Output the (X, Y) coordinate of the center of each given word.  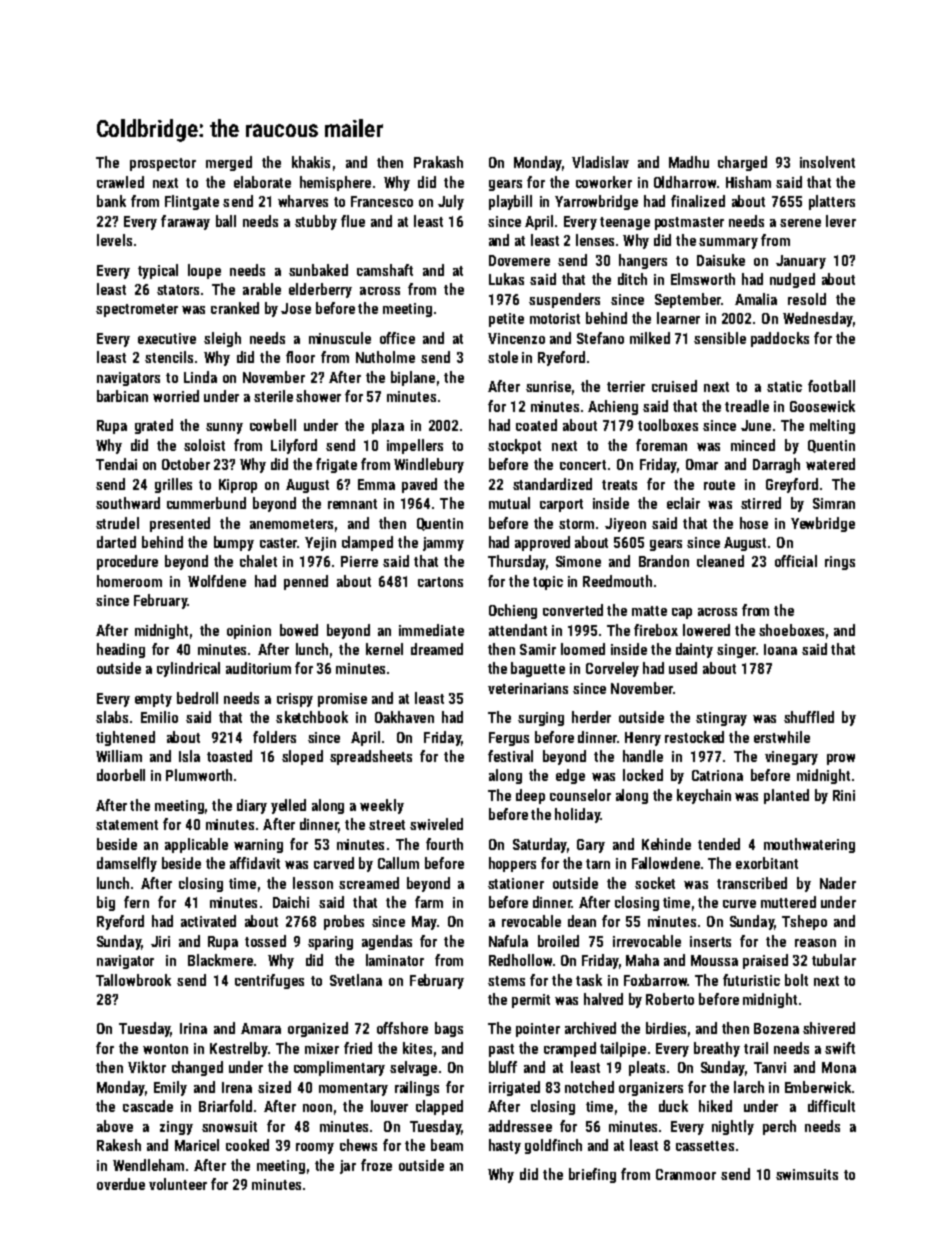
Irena (237, 1087)
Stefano (600, 338)
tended (719, 844)
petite (506, 320)
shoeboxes (791, 630)
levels (114, 240)
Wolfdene (217, 581)
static (784, 386)
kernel (384, 649)
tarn (598, 864)
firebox (656, 630)
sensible (720, 338)
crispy (295, 700)
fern (136, 902)
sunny (224, 428)
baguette (538, 669)
